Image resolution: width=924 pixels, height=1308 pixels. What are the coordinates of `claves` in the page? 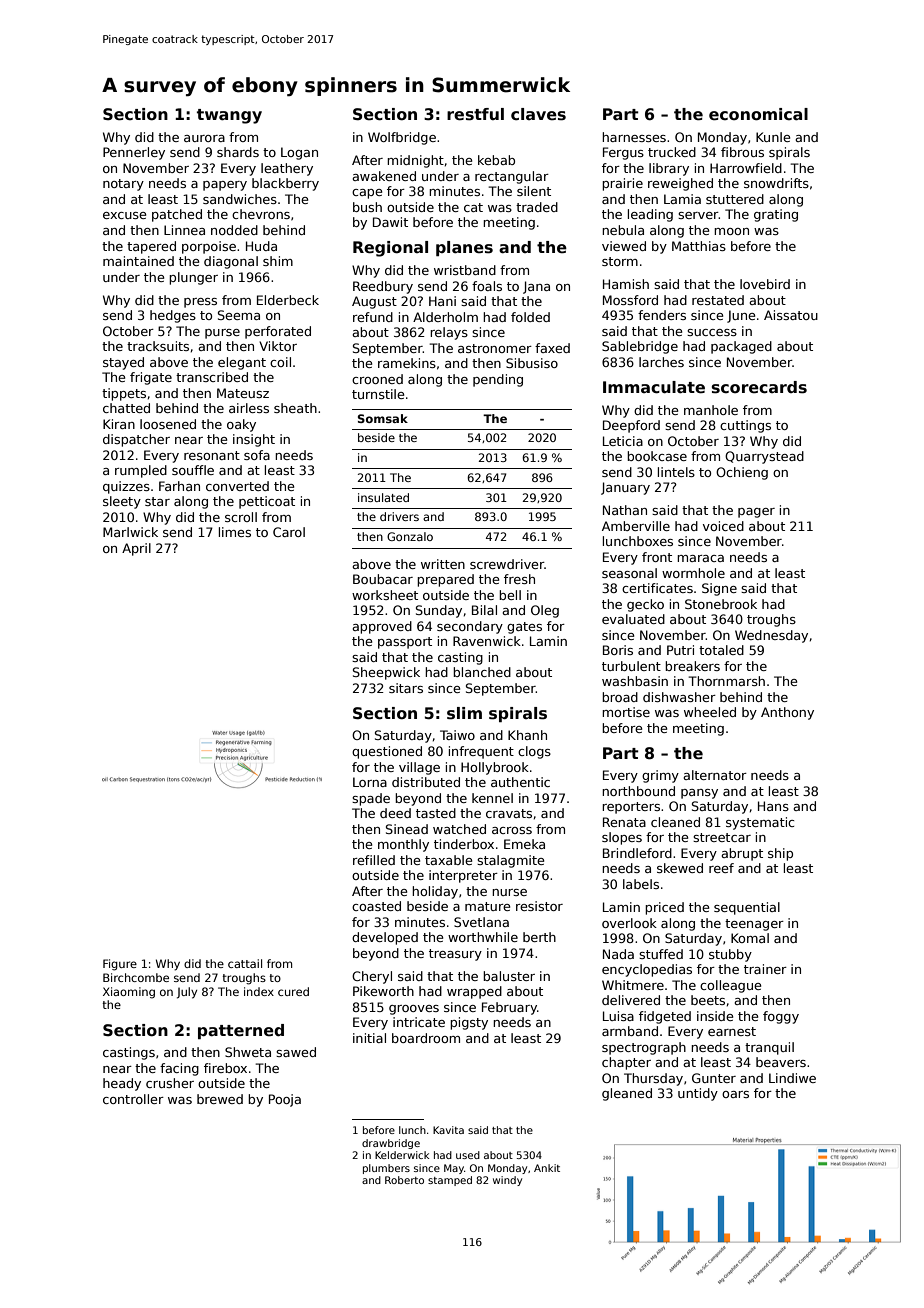 It's located at (538, 114).
